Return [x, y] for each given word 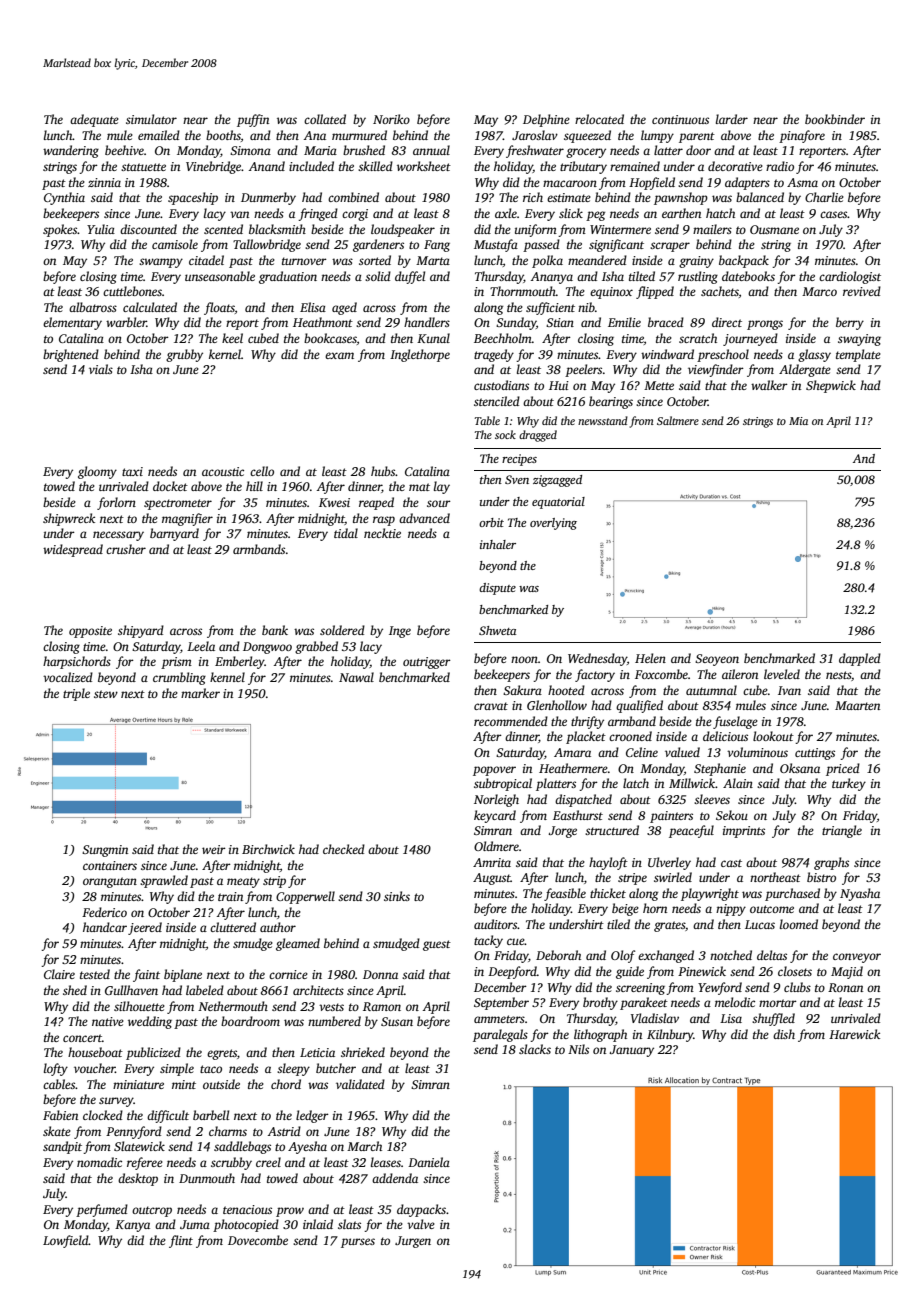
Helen [650, 658]
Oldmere [496, 846]
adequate [94, 120]
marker [200, 693]
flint [181, 1241]
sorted [375, 260]
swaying [859, 340]
